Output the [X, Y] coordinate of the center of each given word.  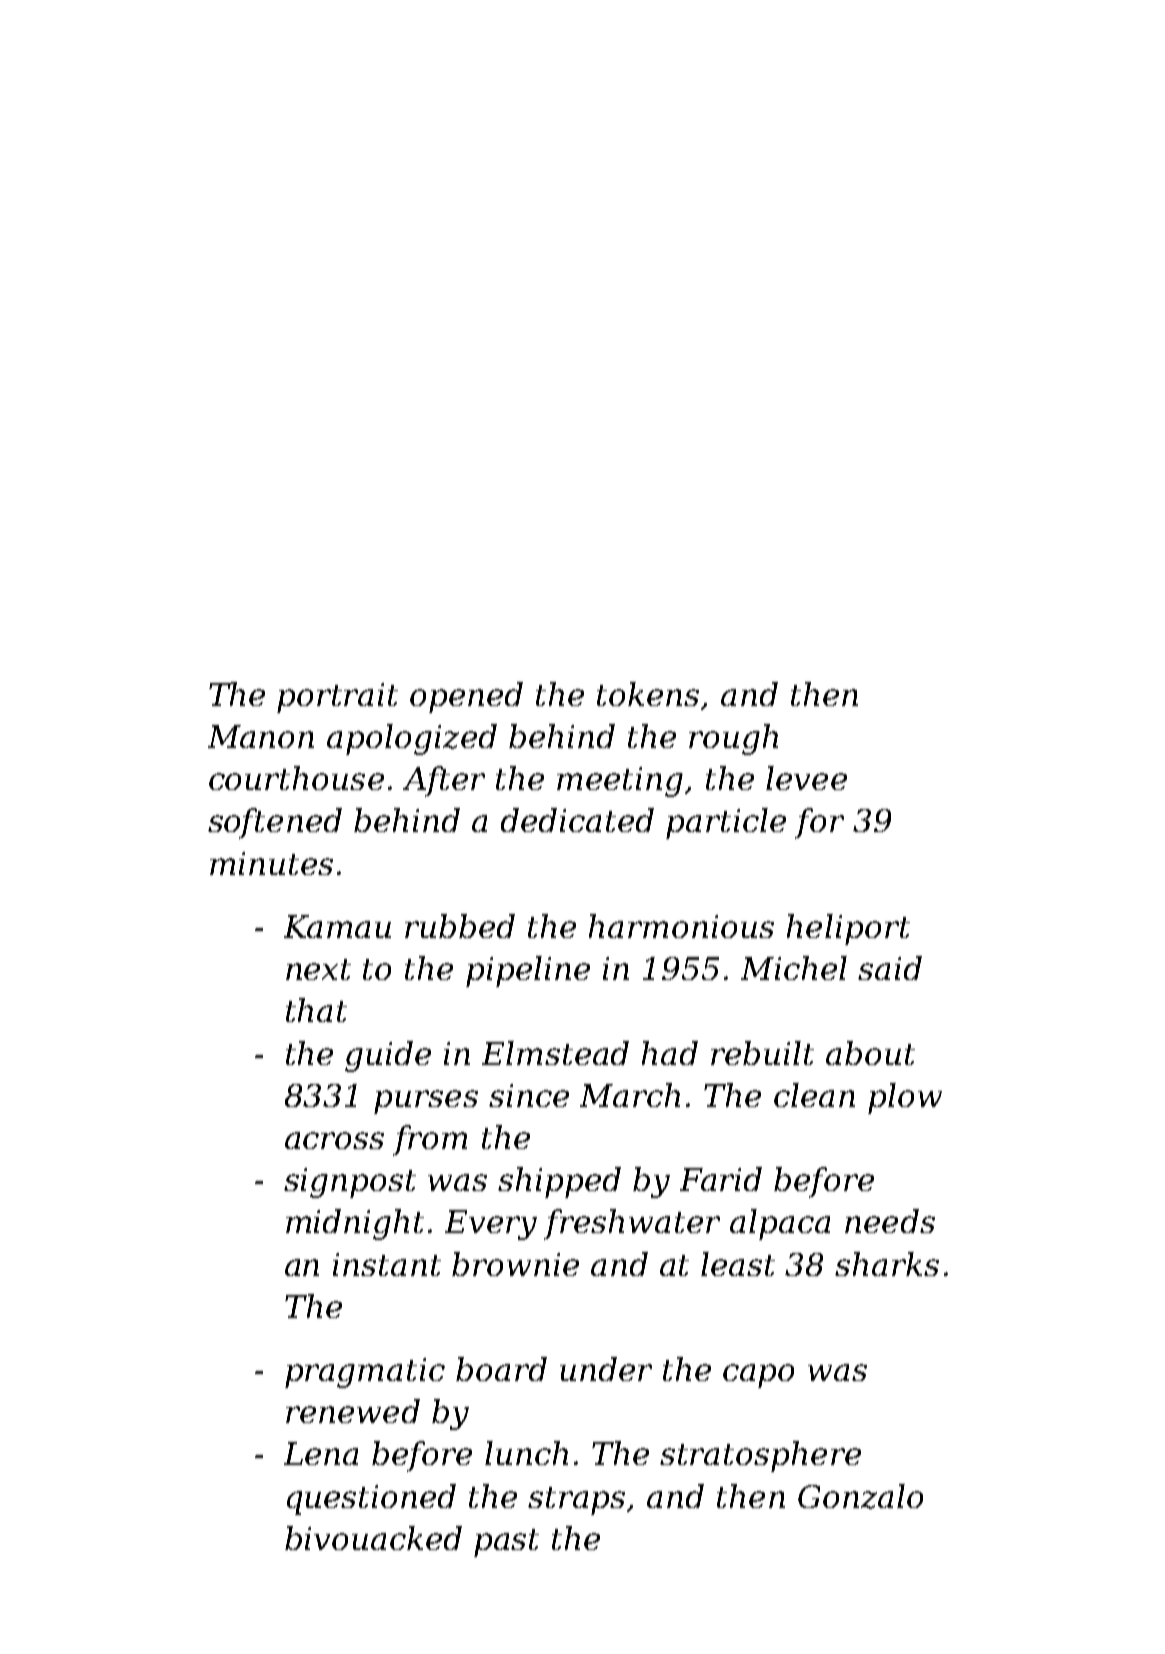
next [318, 969]
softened [275, 823]
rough [733, 739]
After [444, 781]
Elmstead [555, 1053]
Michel [794, 968]
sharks [887, 1264]
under [606, 1369]
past [506, 1543]
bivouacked [373, 1538]
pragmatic [365, 1373]
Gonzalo [860, 1496]
